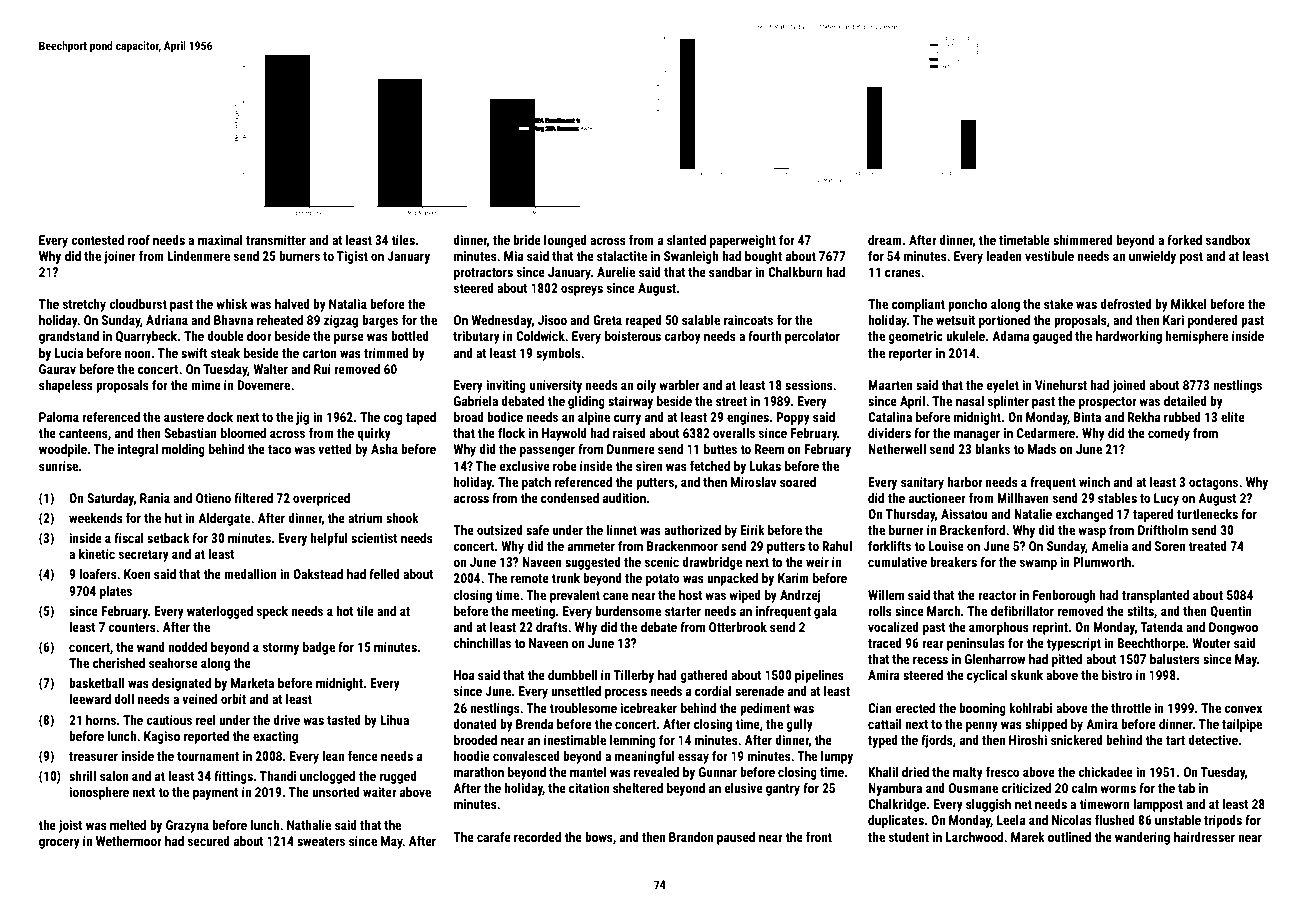 Image resolution: width=1308 pixels, height=924 pixels. Describe the element at coordinates (743, 241) in the screenshot. I see `paperweight` at that location.
